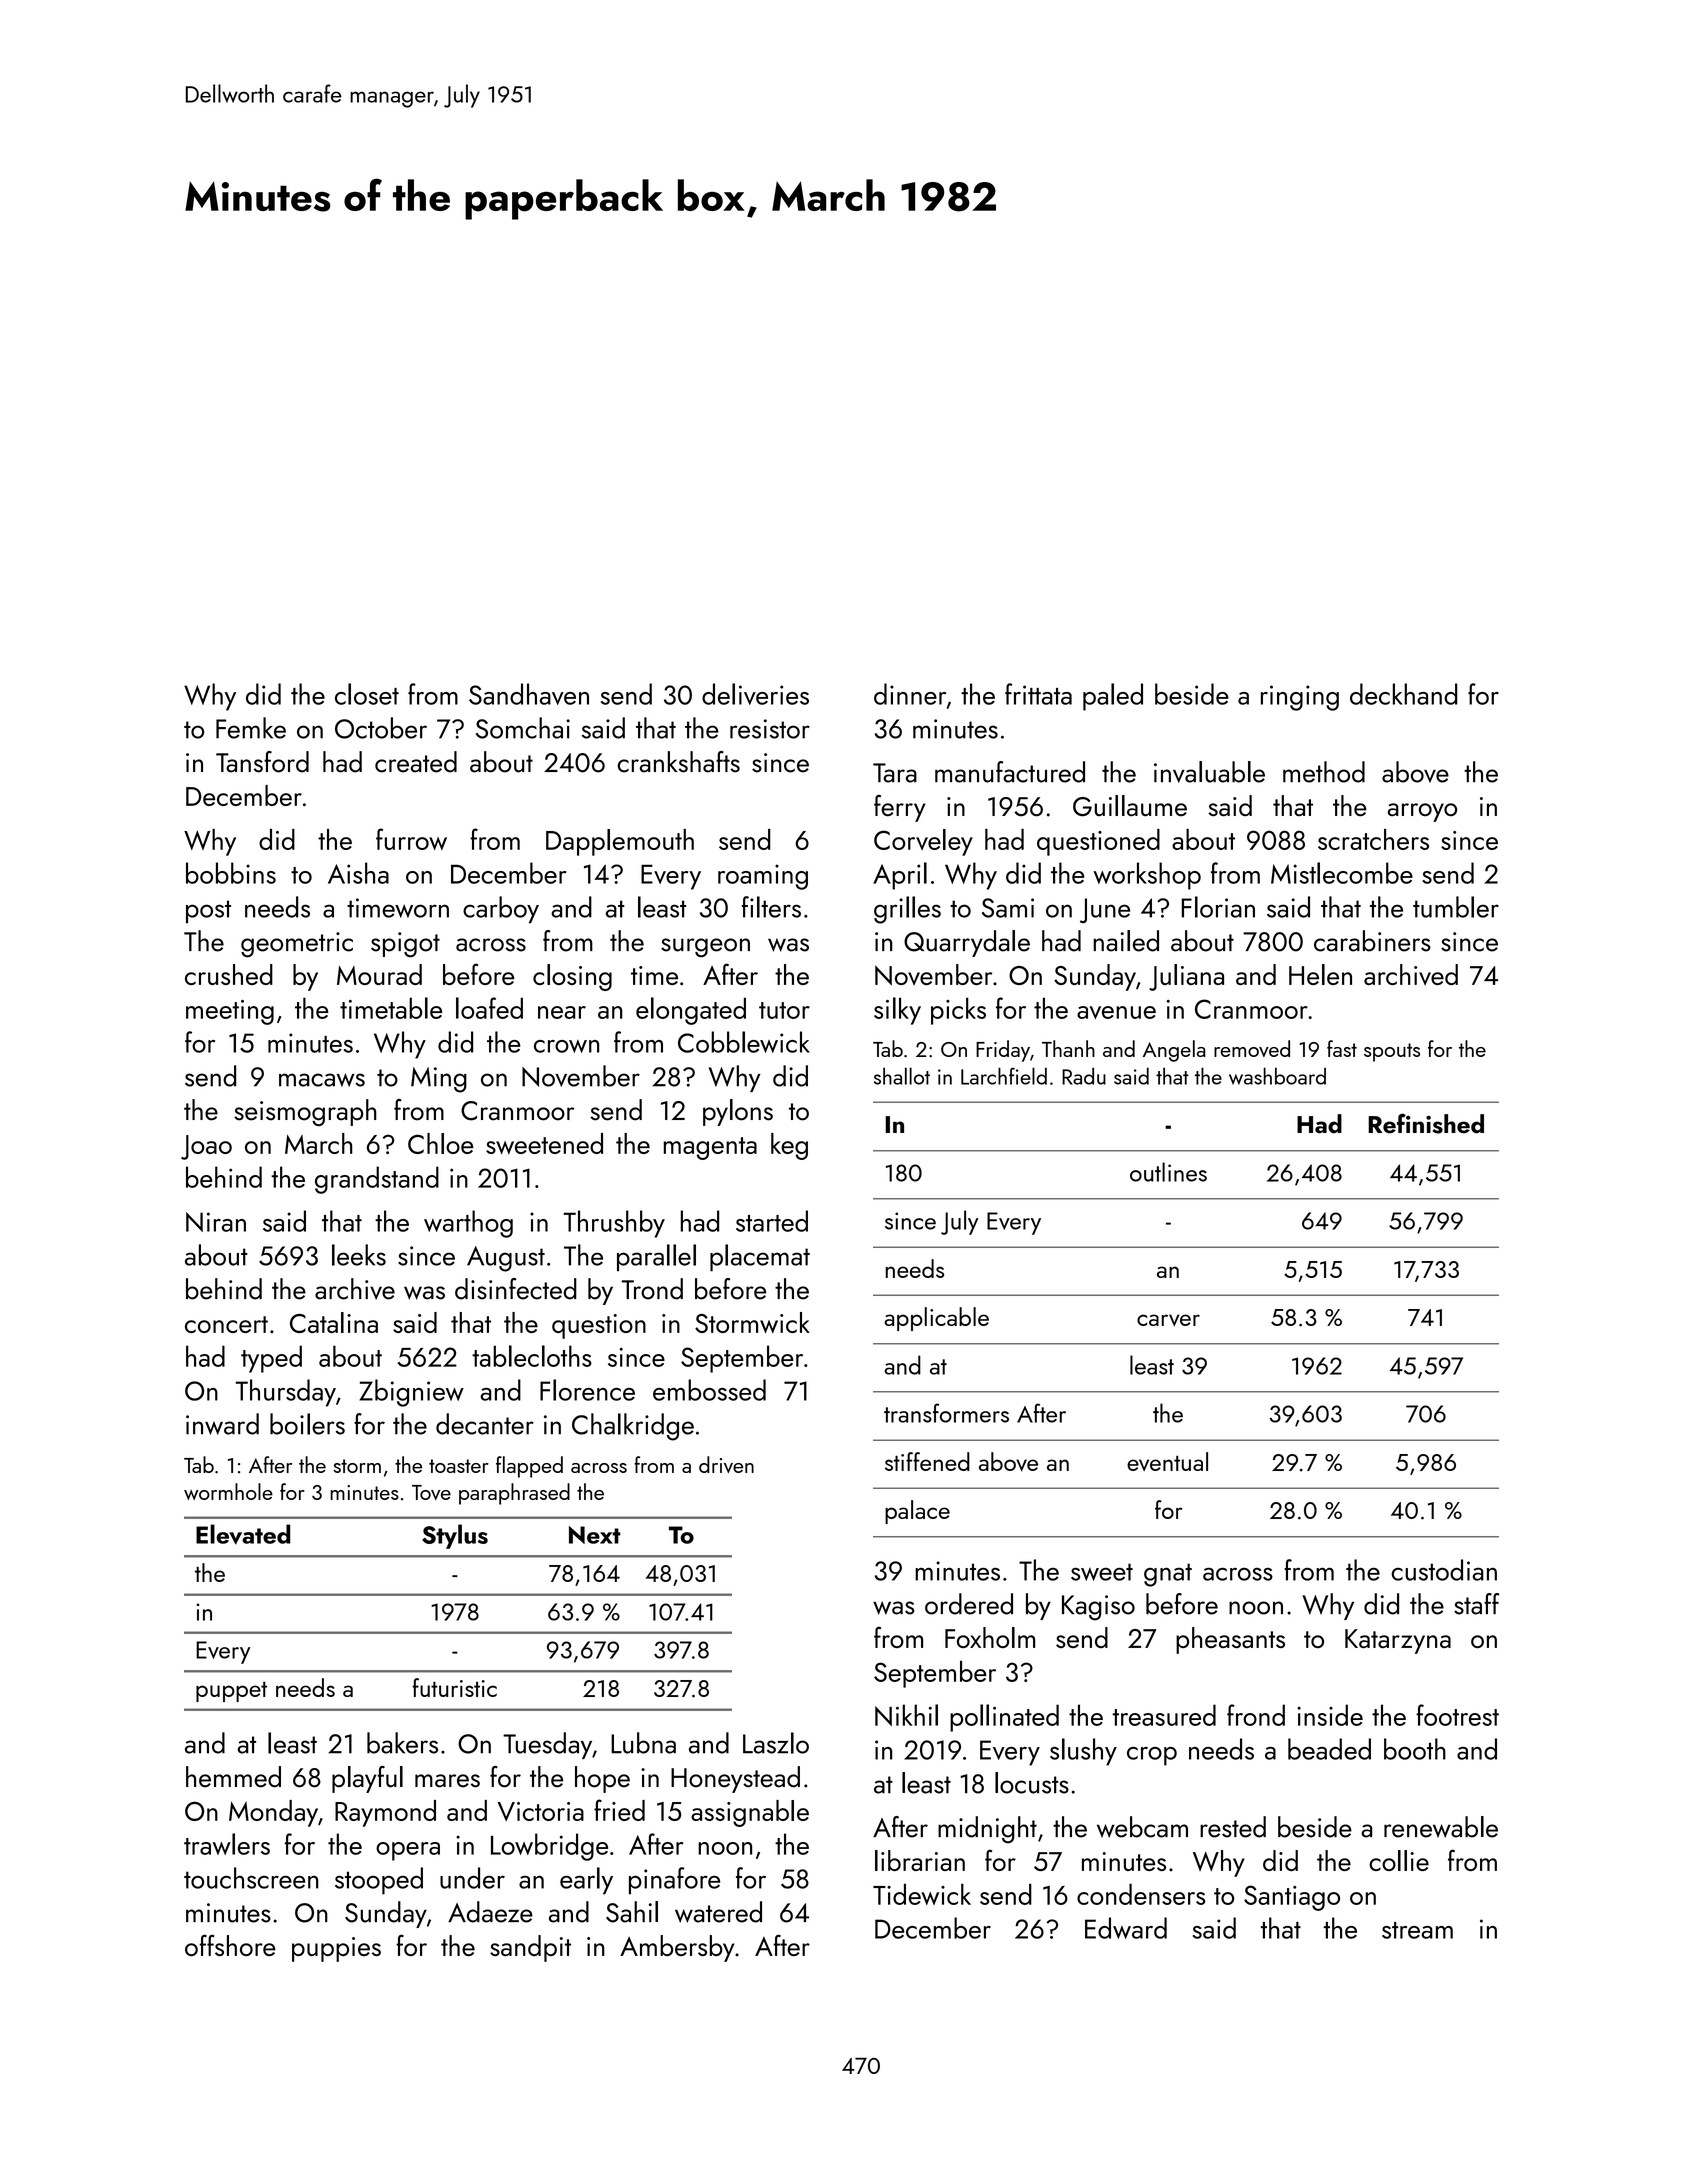 The width and height of the screenshot is (1683, 2178). I want to click on carver, so click(1168, 1320).
